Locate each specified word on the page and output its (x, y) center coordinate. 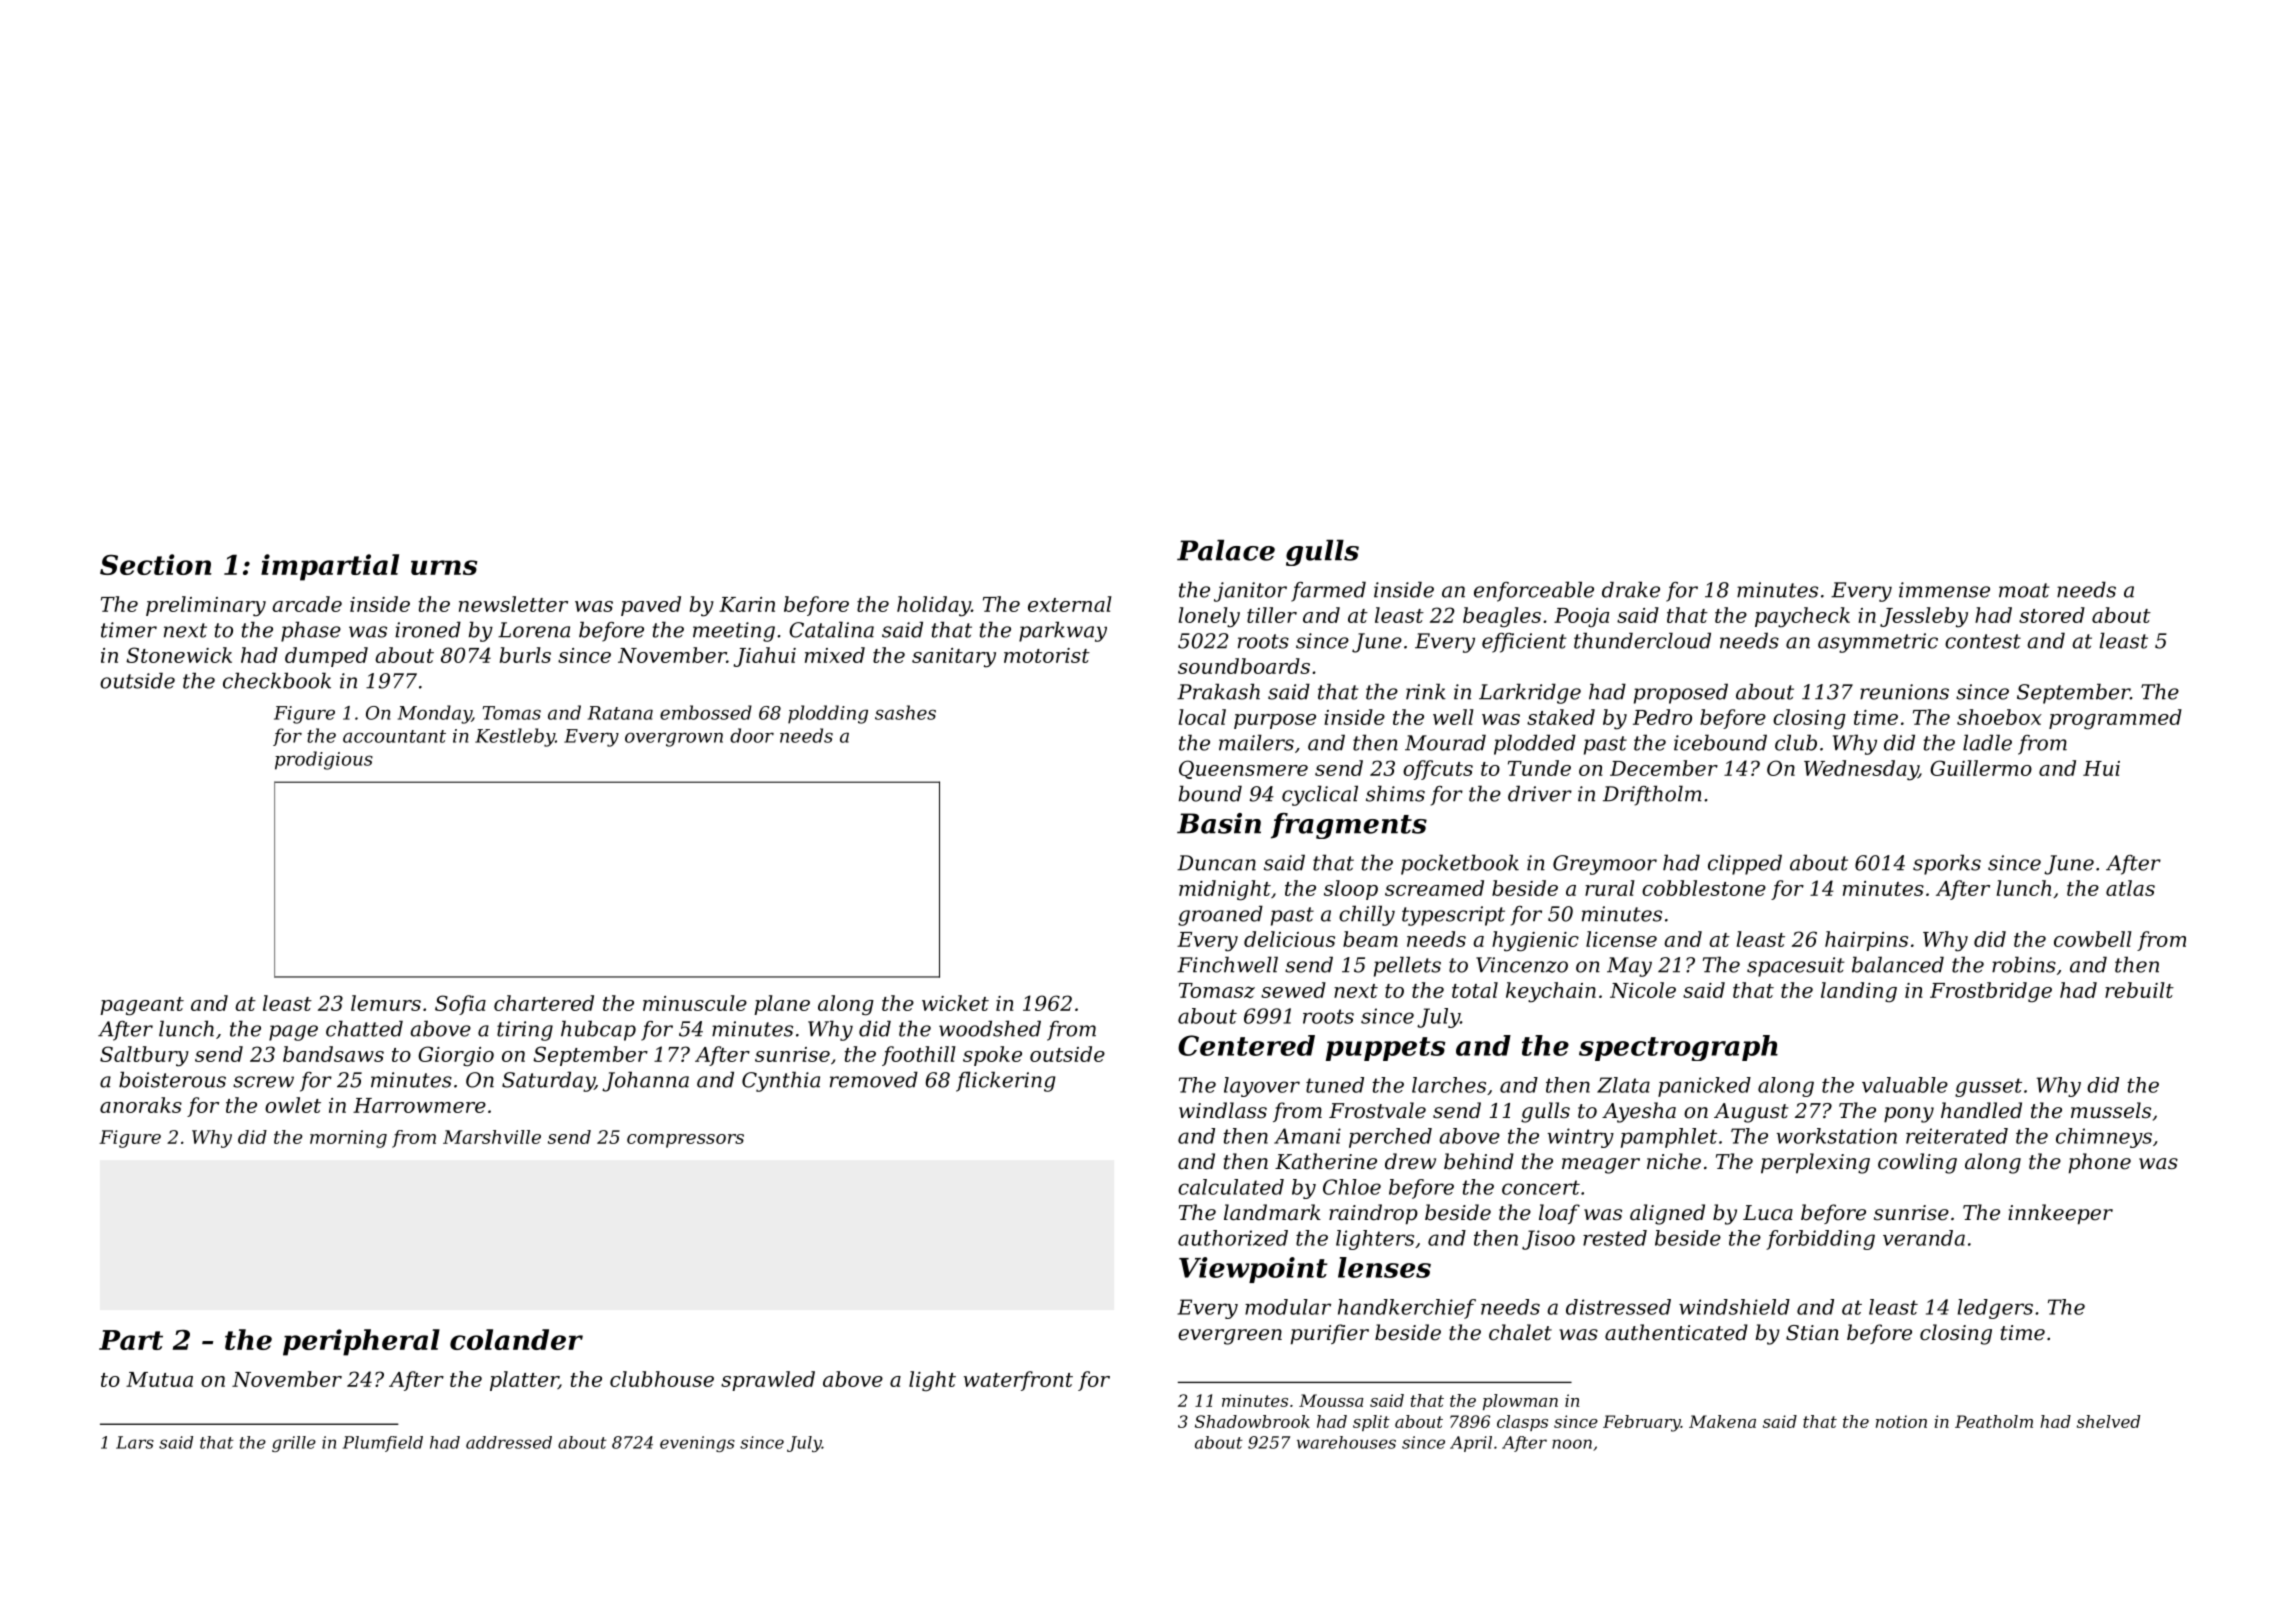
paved (651, 606)
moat (2024, 590)
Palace (1226, 550)
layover (1262, 1087)
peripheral (361, 1342)
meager (1601, 1166)
